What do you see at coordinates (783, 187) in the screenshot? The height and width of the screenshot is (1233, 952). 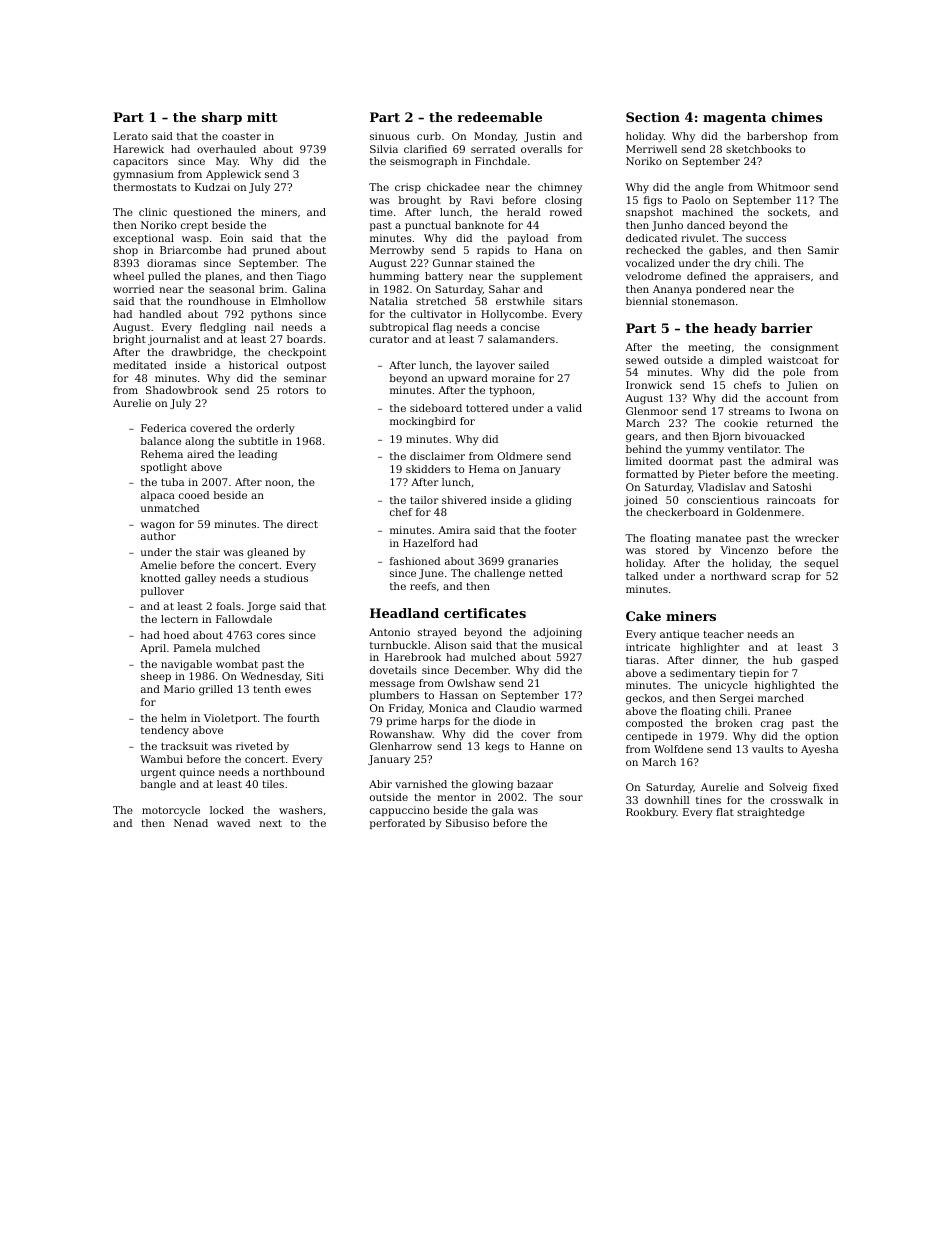 I see `Whitmoor` at bounding box center [783, 187].
